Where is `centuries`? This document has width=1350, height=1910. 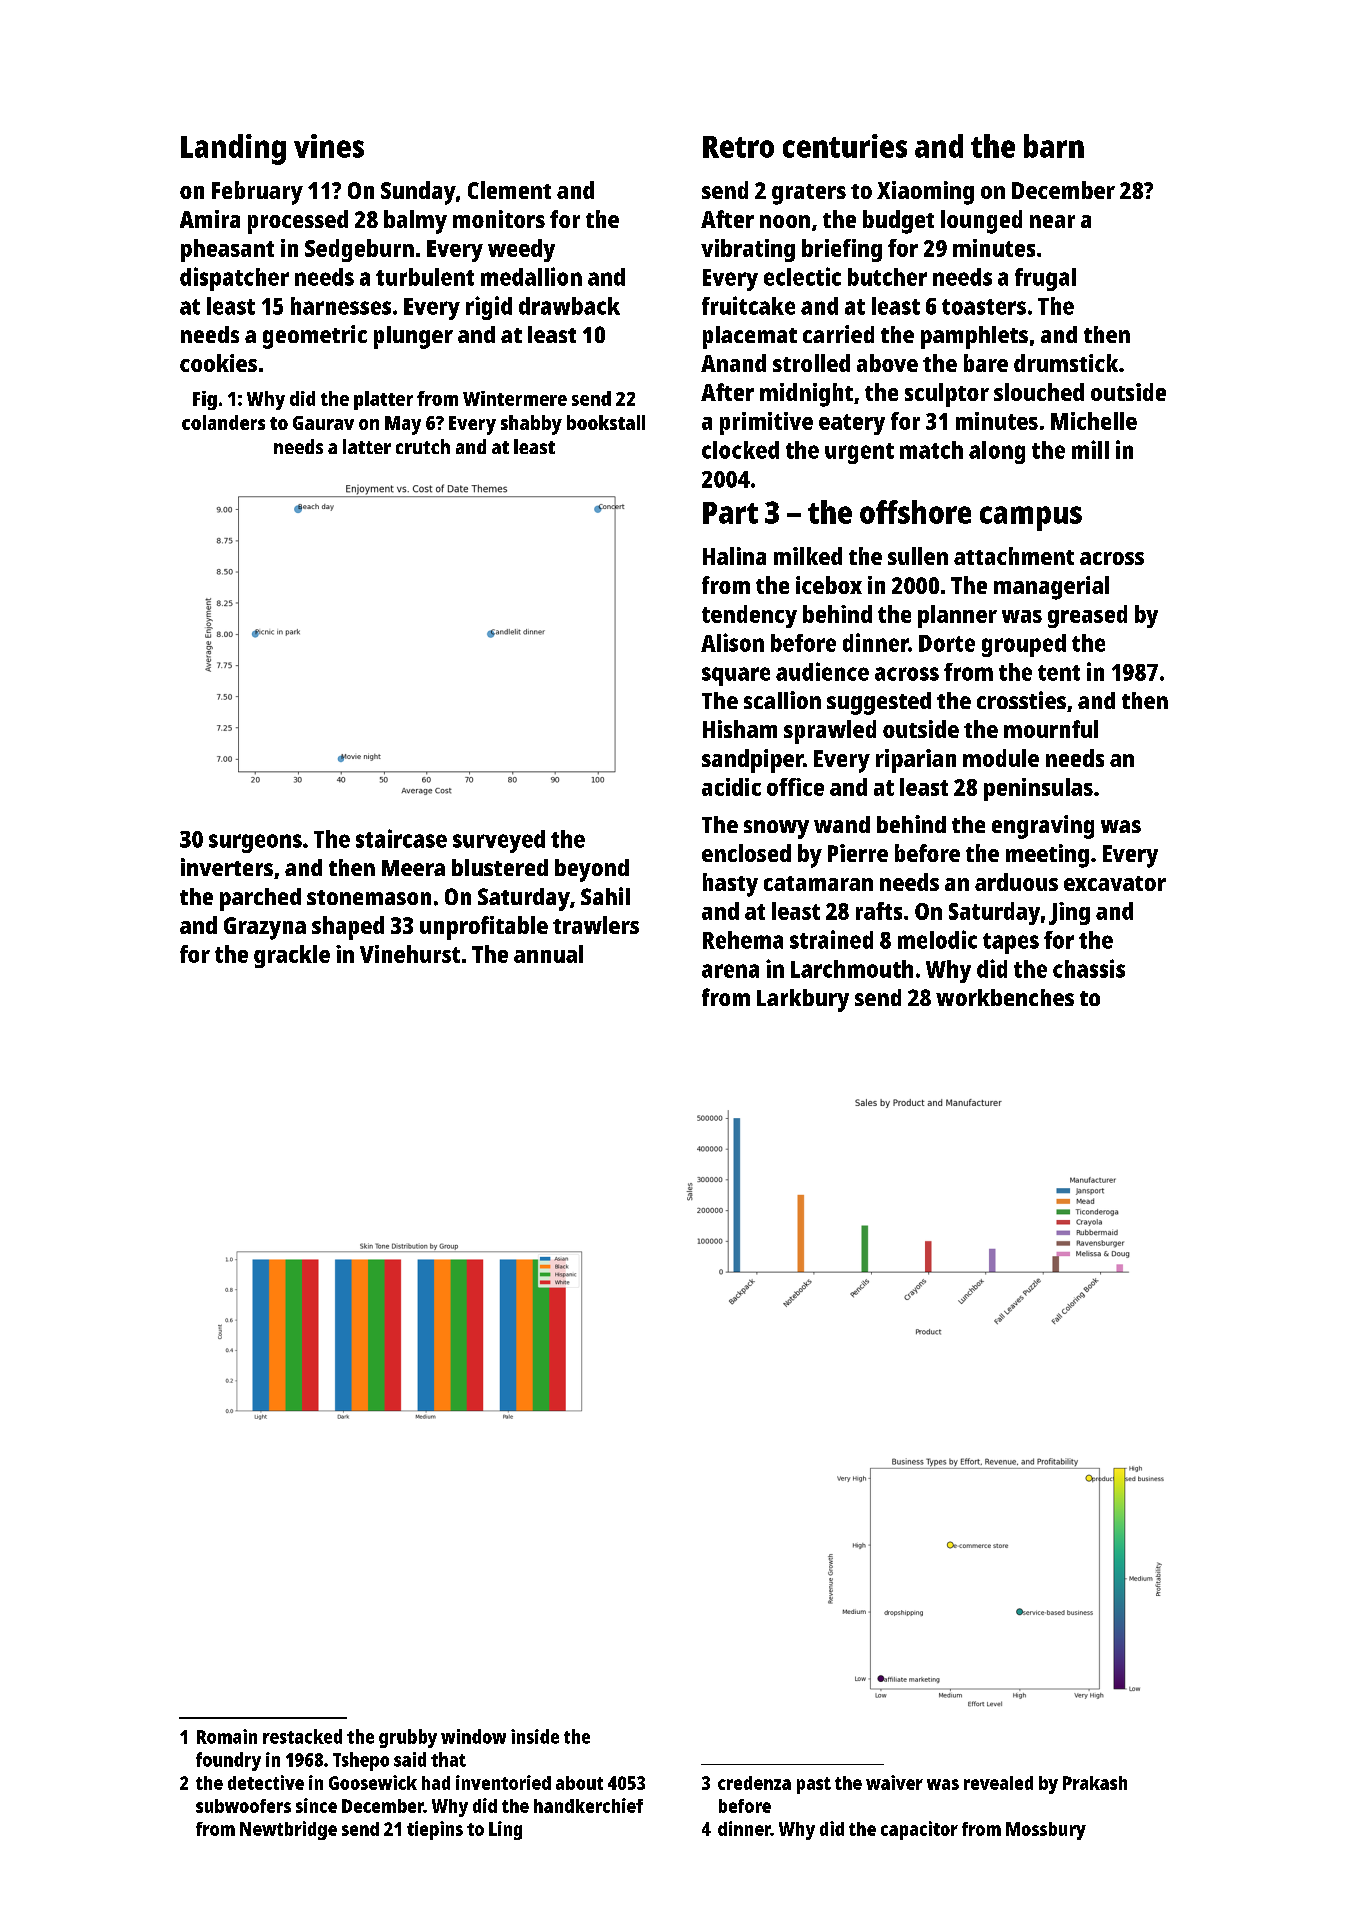 centuries is located at coordinates (845, 146).
